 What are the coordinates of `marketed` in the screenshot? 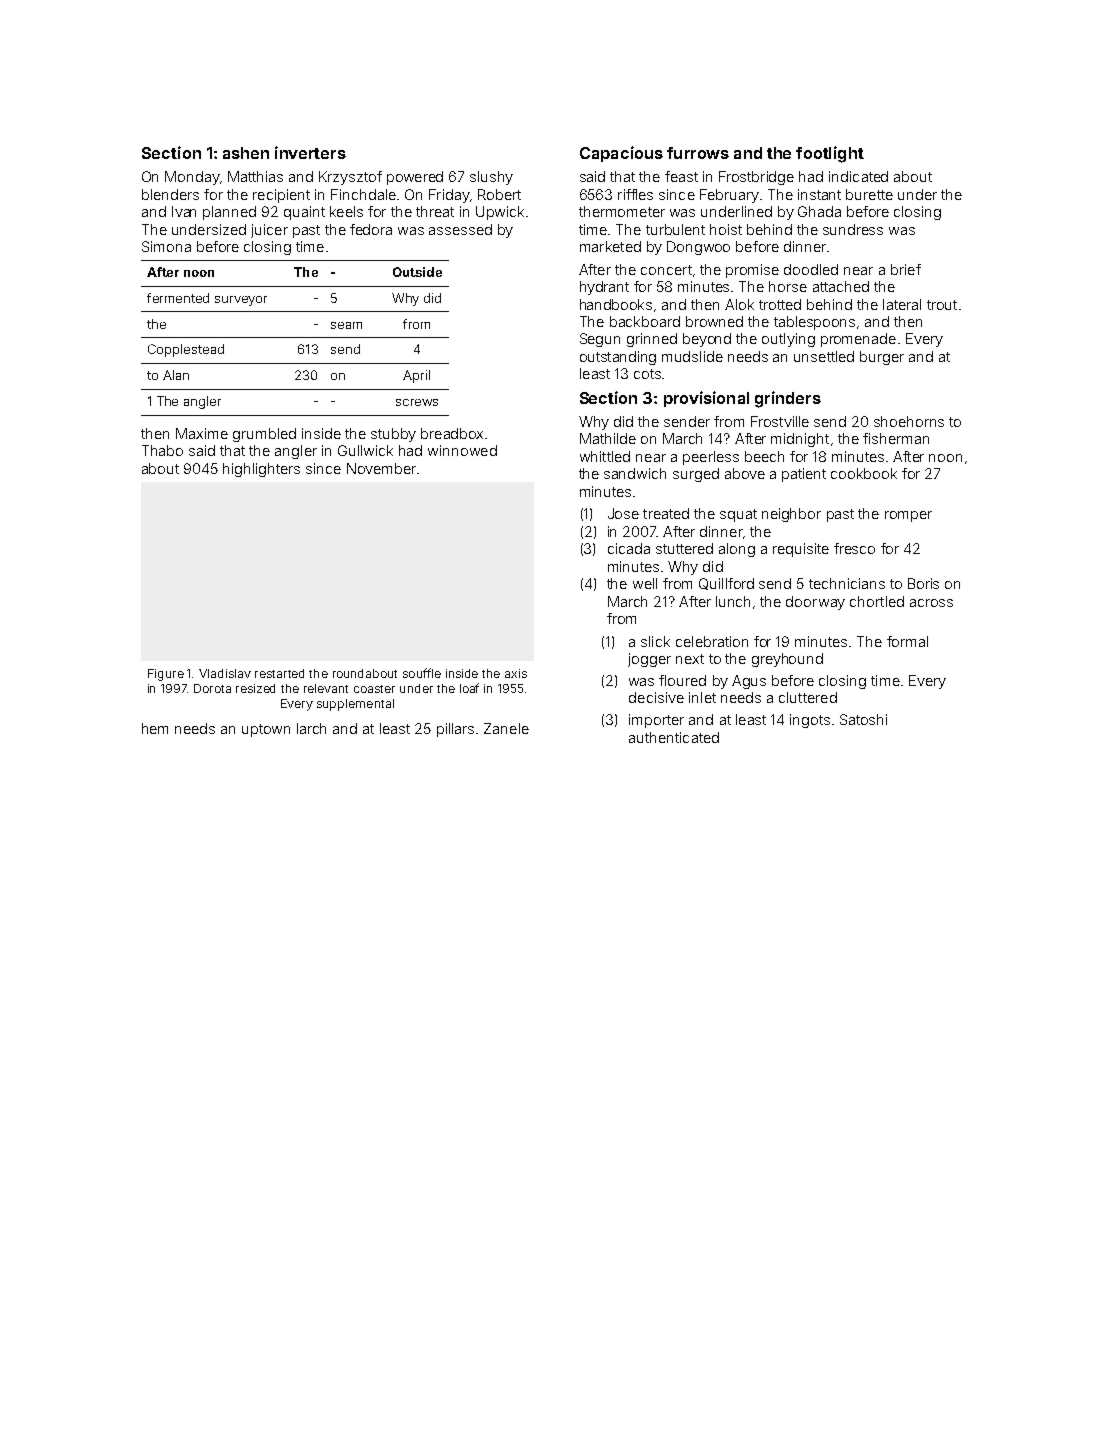 It's located at (610, 246).
